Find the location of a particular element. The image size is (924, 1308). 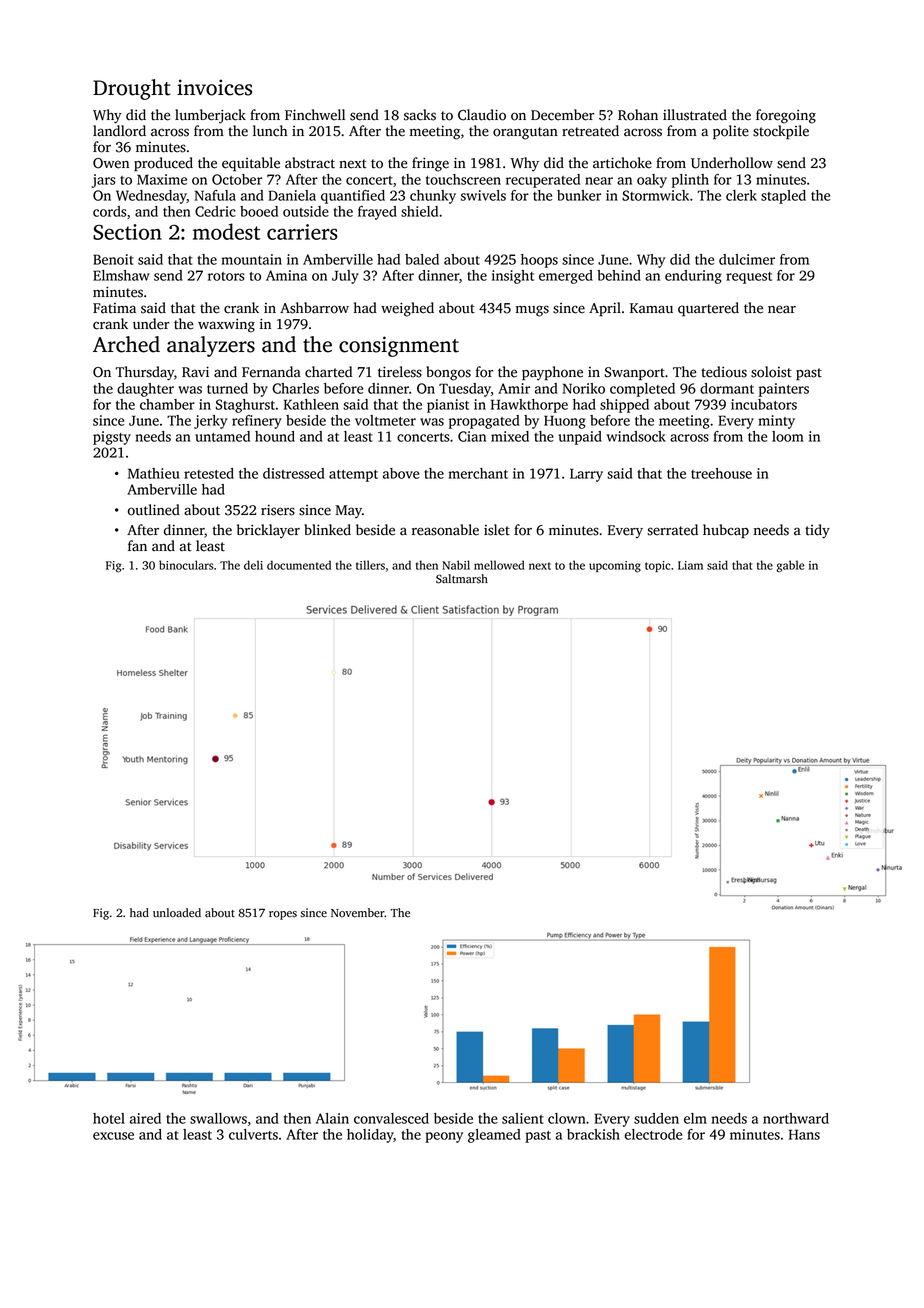

excuse is located at coordinates (113, 1136).
